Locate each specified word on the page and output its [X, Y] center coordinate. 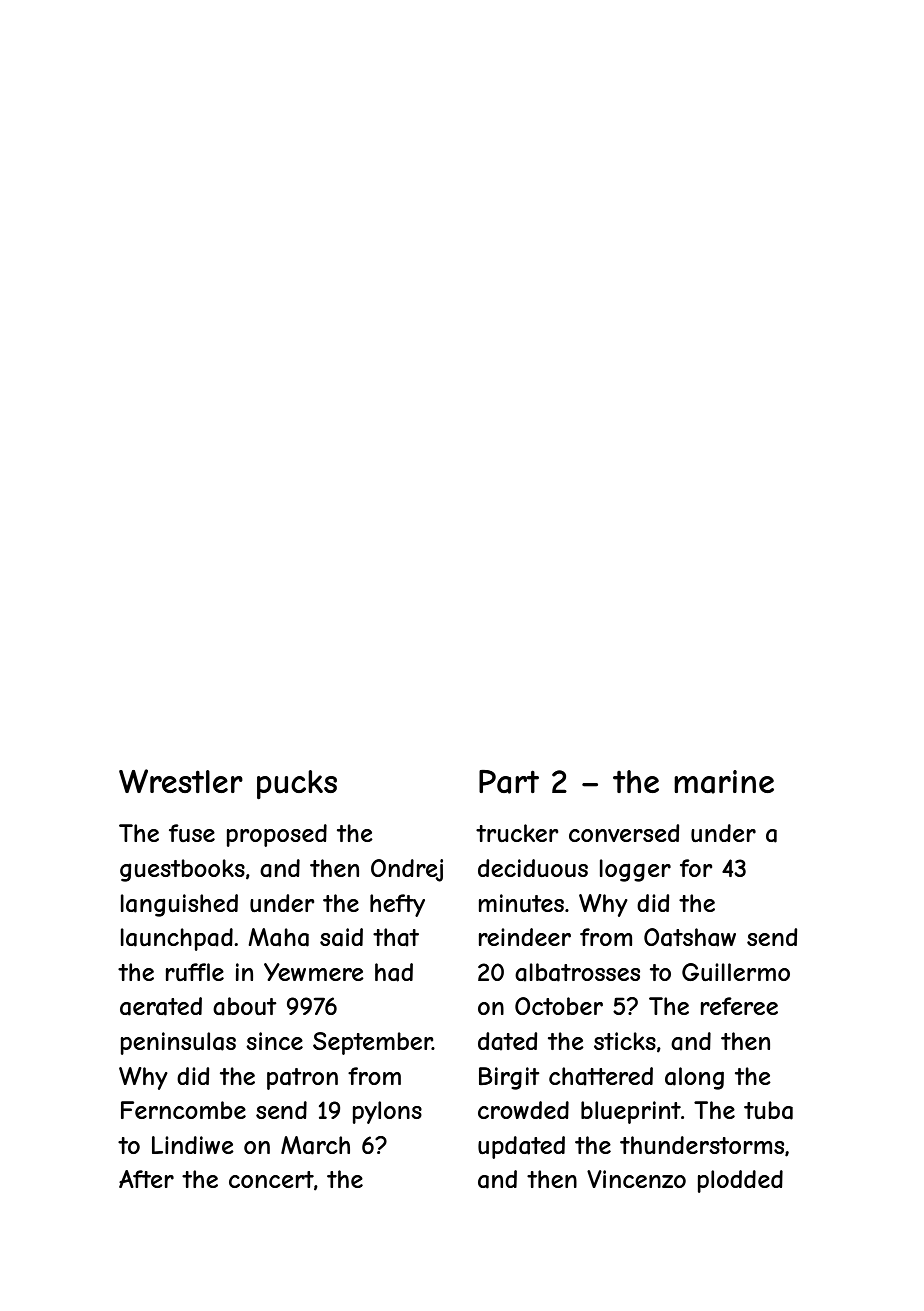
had [394, 972]
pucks [297, 784]
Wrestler [181, 781]
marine [724, 782]
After [146, 1179]
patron [302, 1079]
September [373, 1043]
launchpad [177, 939]
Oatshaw [690, 937]
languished [179, 905]
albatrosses [577, 972]
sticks [625, 1041]
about [245, 1006]
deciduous [533, 868]
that [396, 937]
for [696, 868]
